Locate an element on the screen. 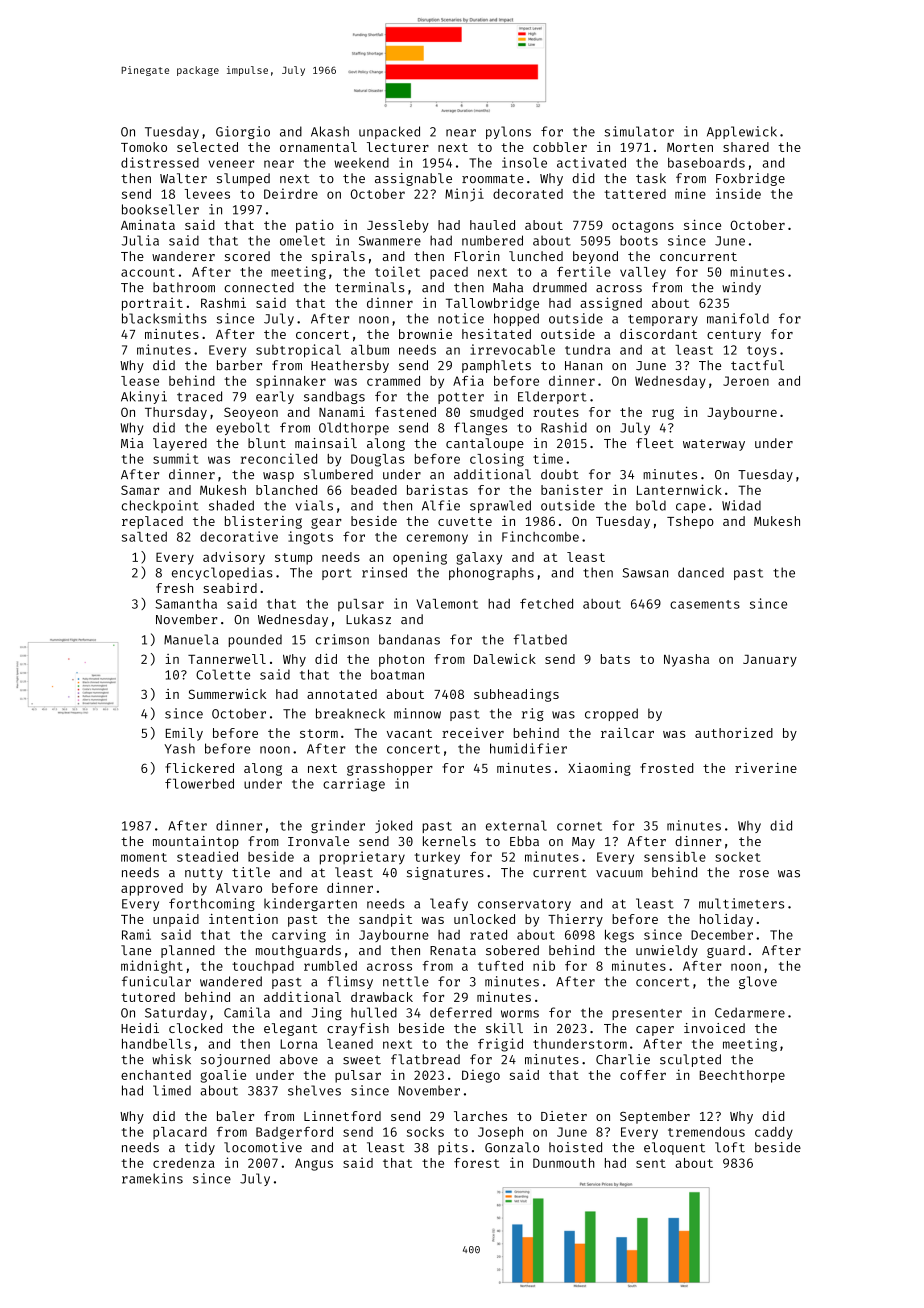 The height and width of the screenshot is (1308, 924). Morten is located at coordinates (690, 147).
